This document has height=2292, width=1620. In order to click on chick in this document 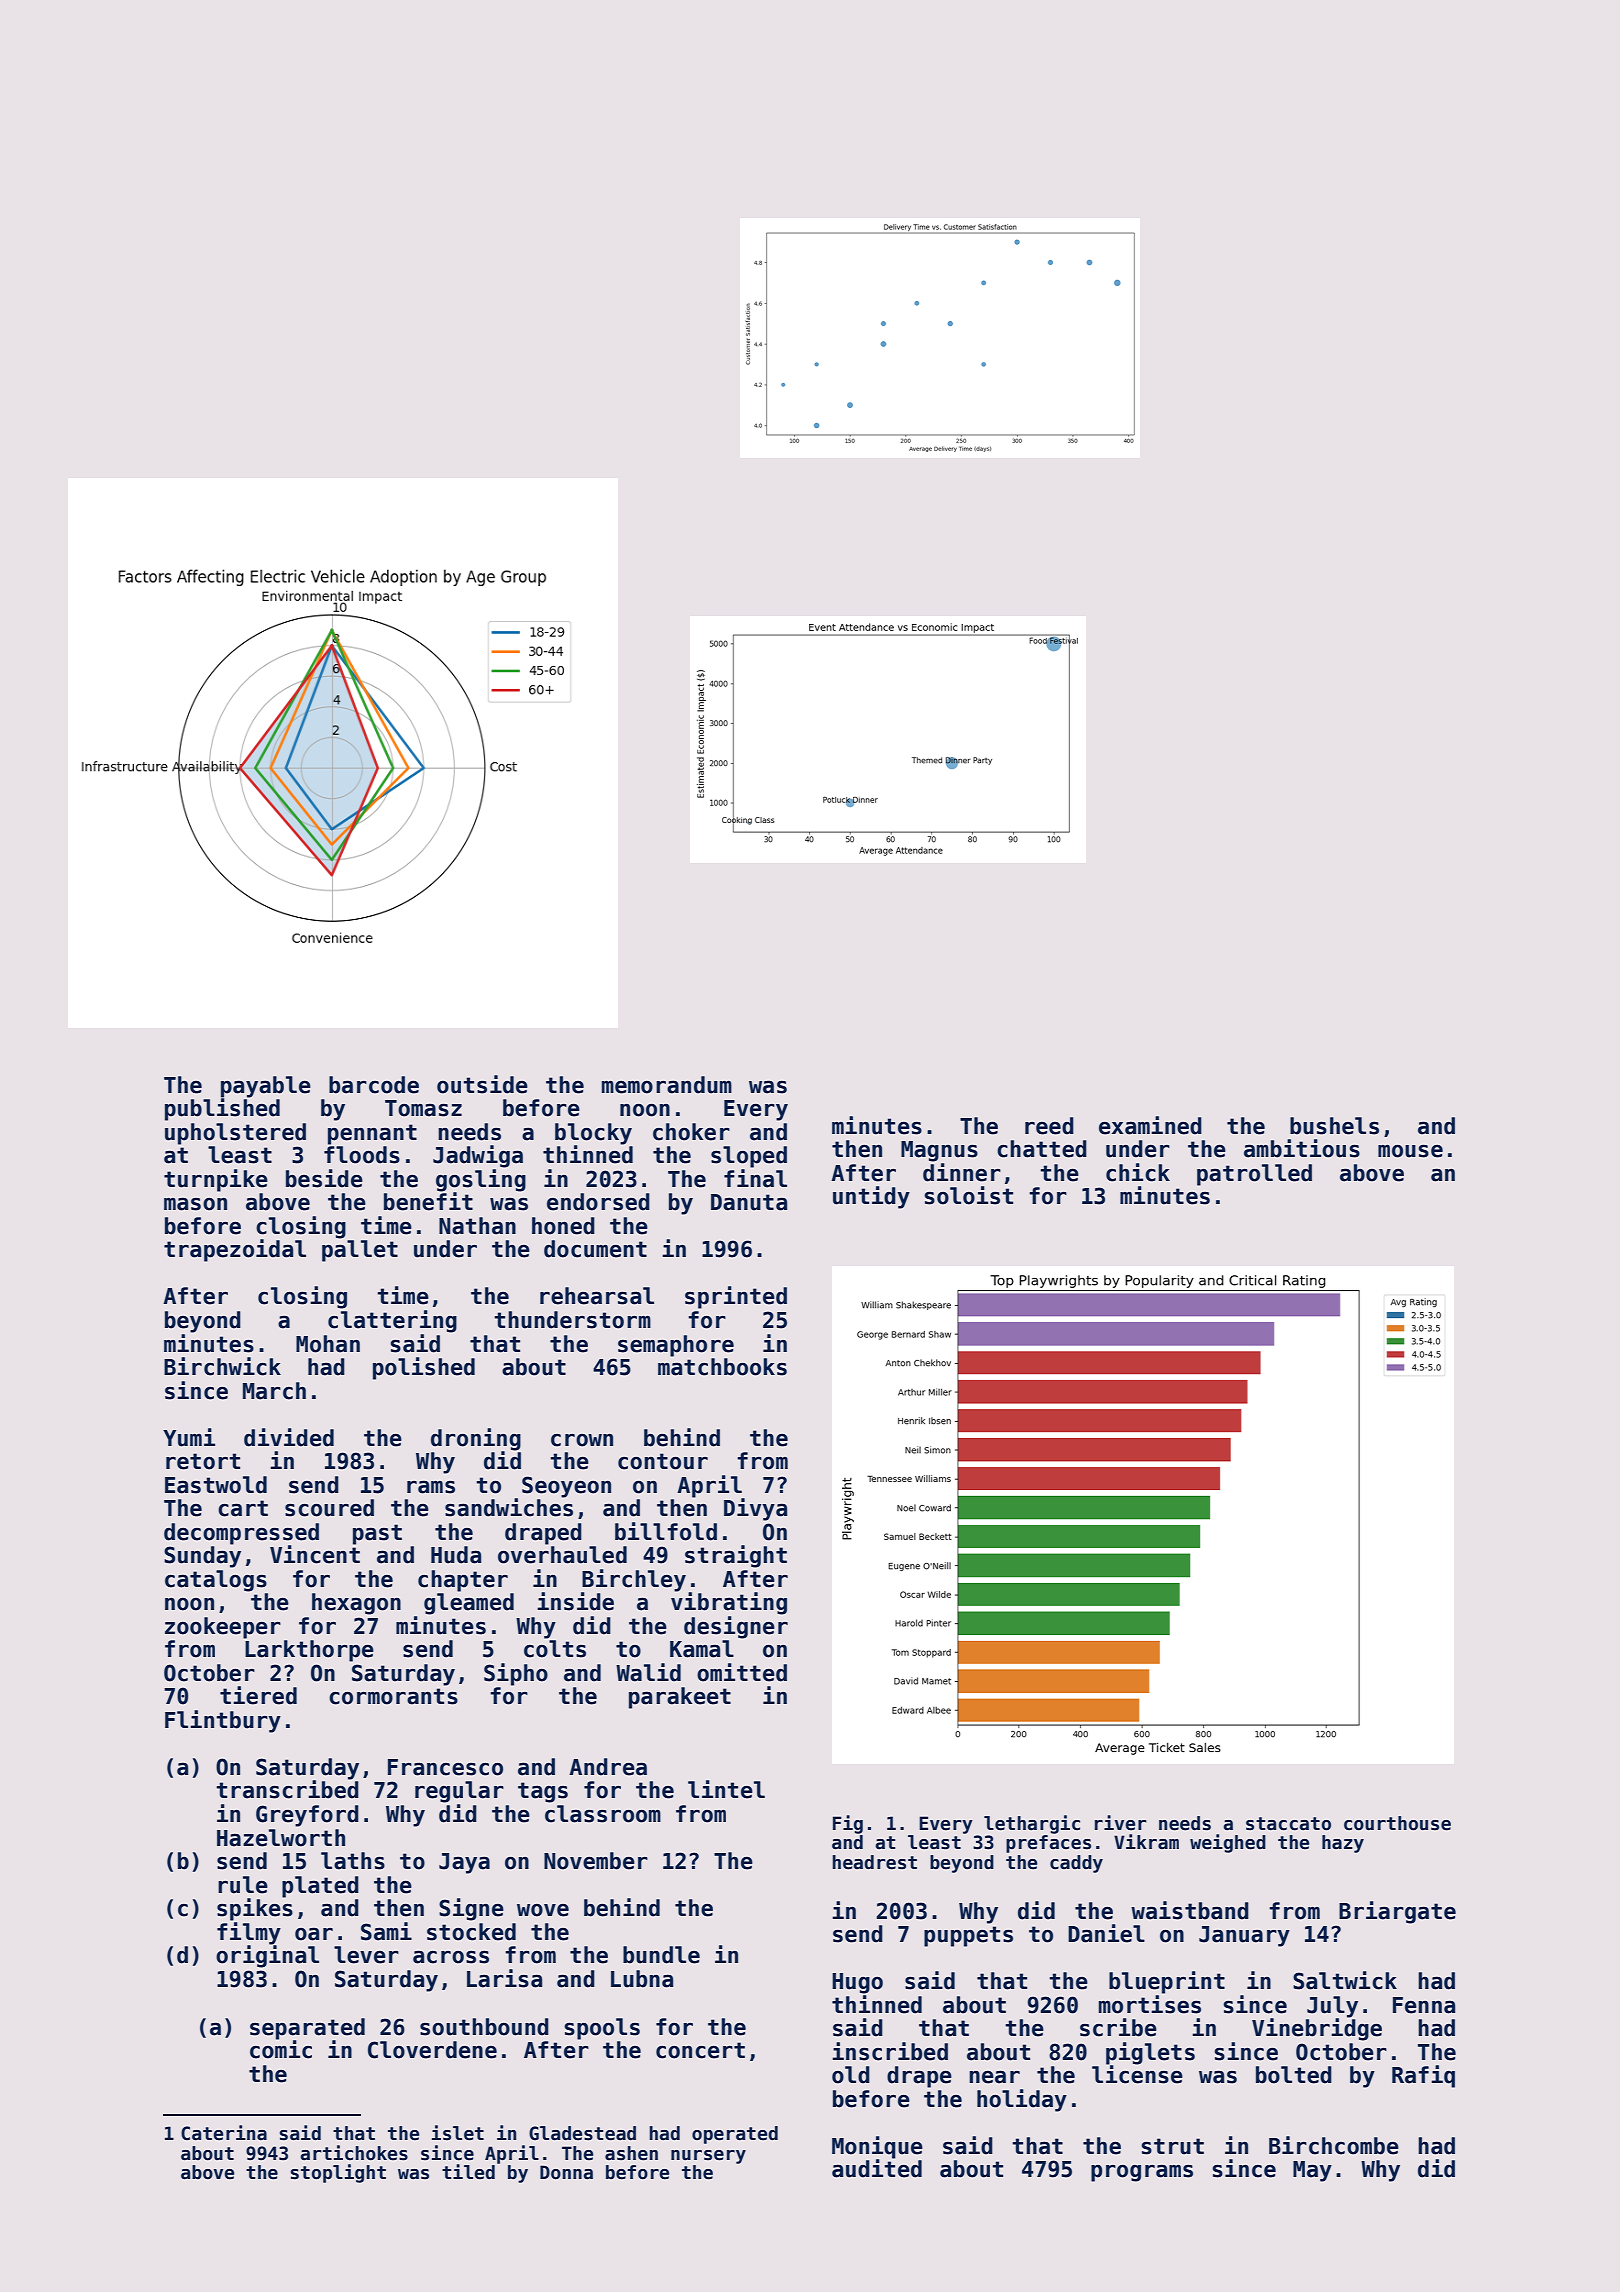, I will do `click(1138, 1172)`.
